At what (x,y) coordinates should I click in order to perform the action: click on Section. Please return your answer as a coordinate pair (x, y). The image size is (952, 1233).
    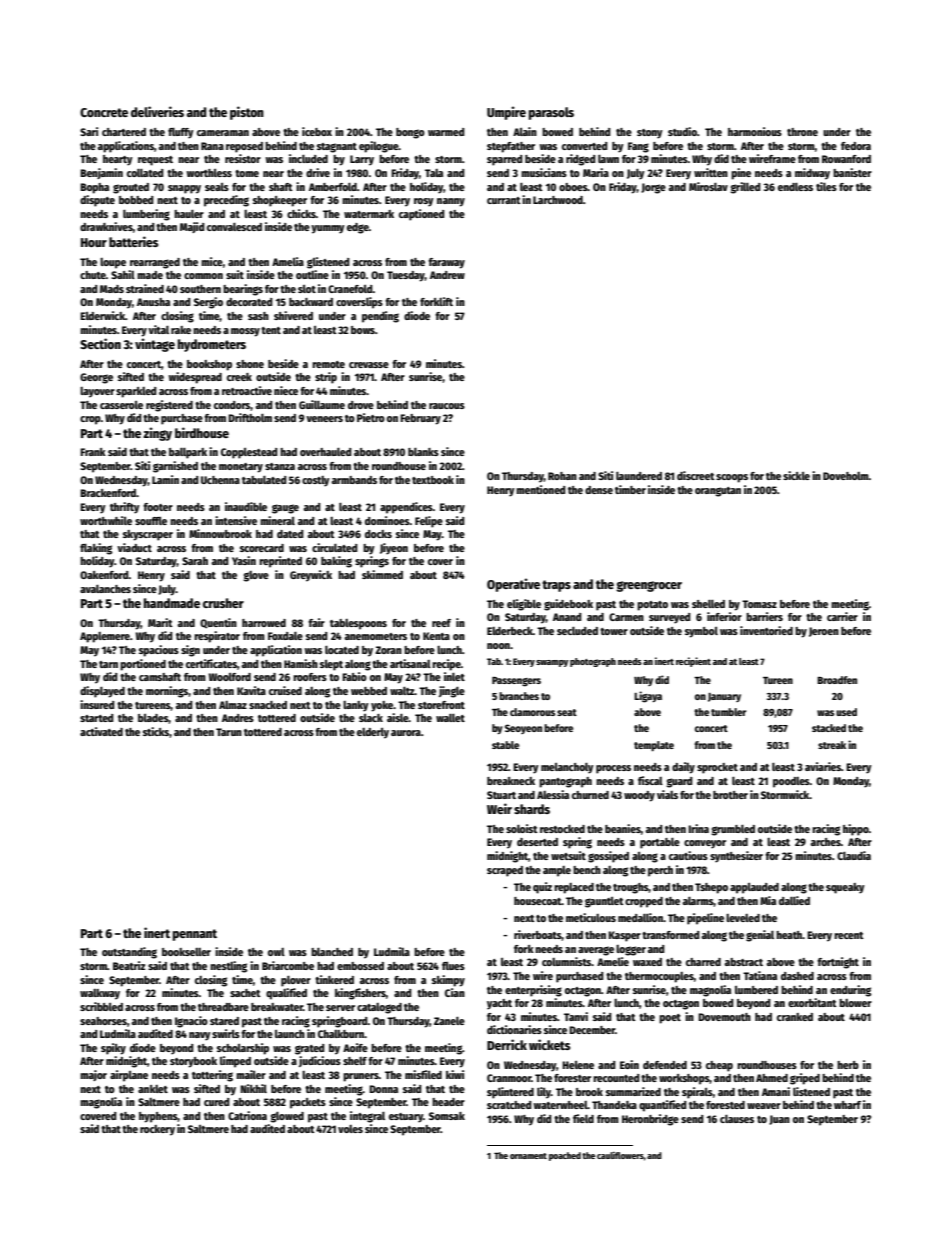
    Looking at the image, I should click on (100, 343).
